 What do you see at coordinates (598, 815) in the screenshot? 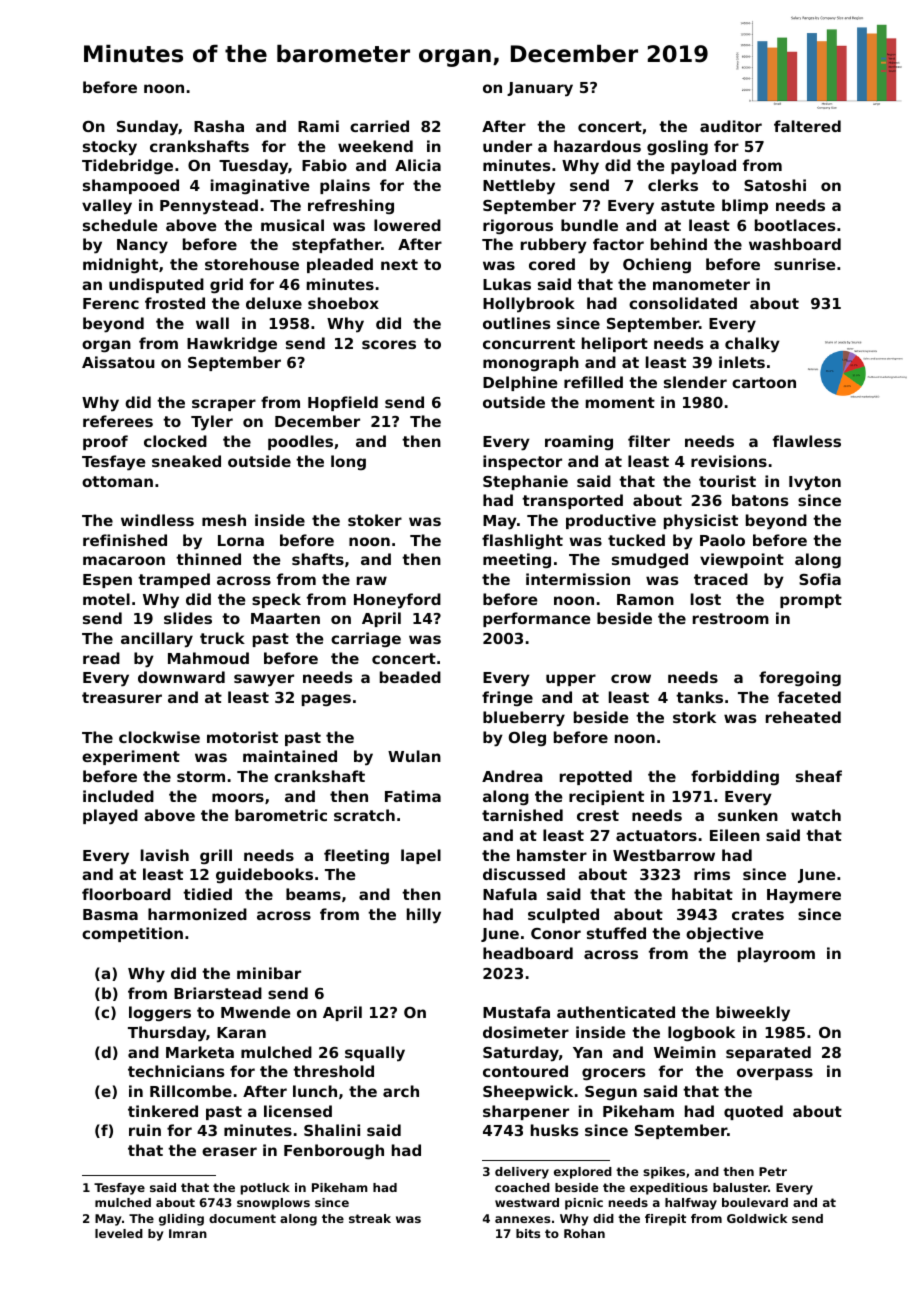
I see `crest` at bounding box center [598, 815].
